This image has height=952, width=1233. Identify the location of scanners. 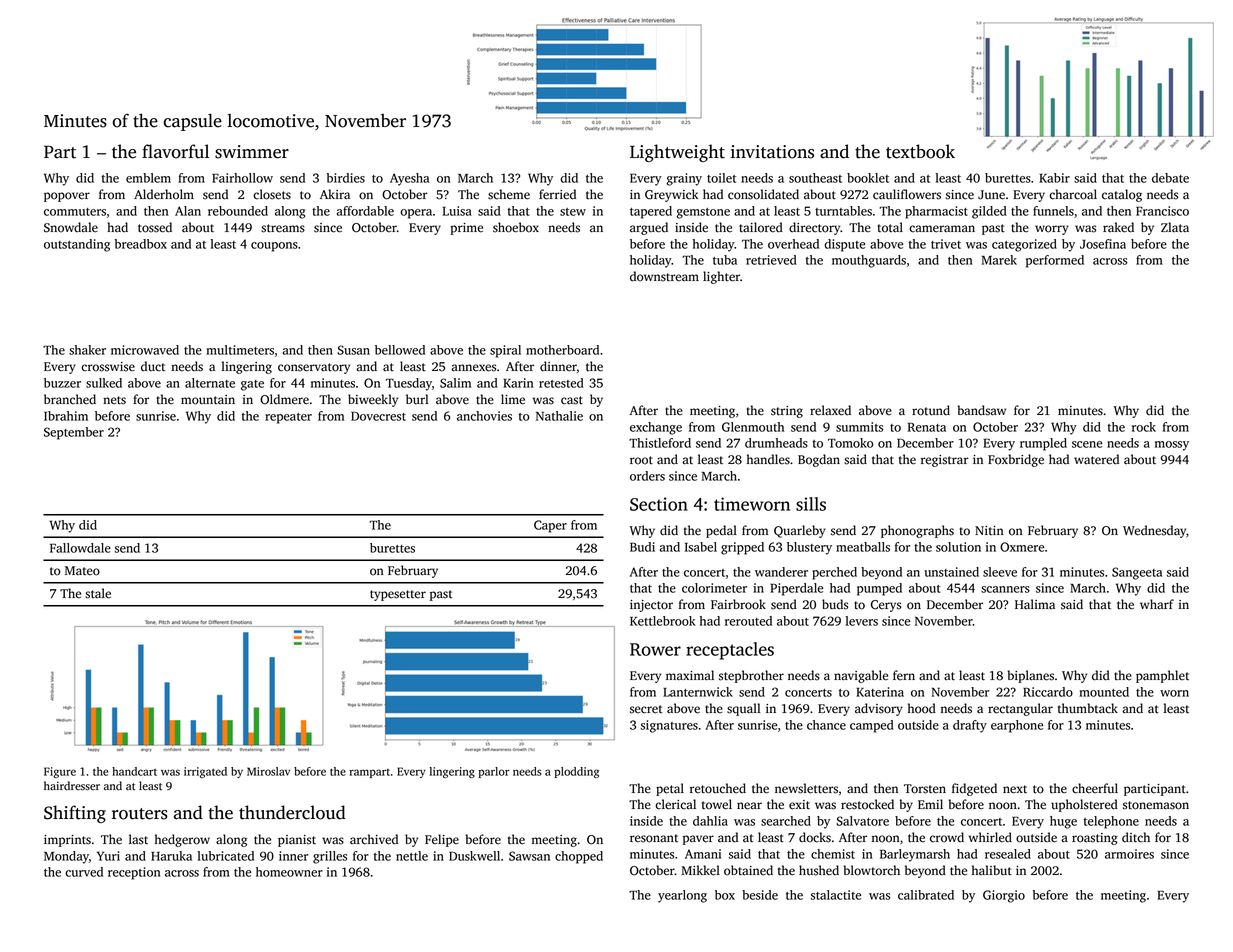
(1005, 589).
